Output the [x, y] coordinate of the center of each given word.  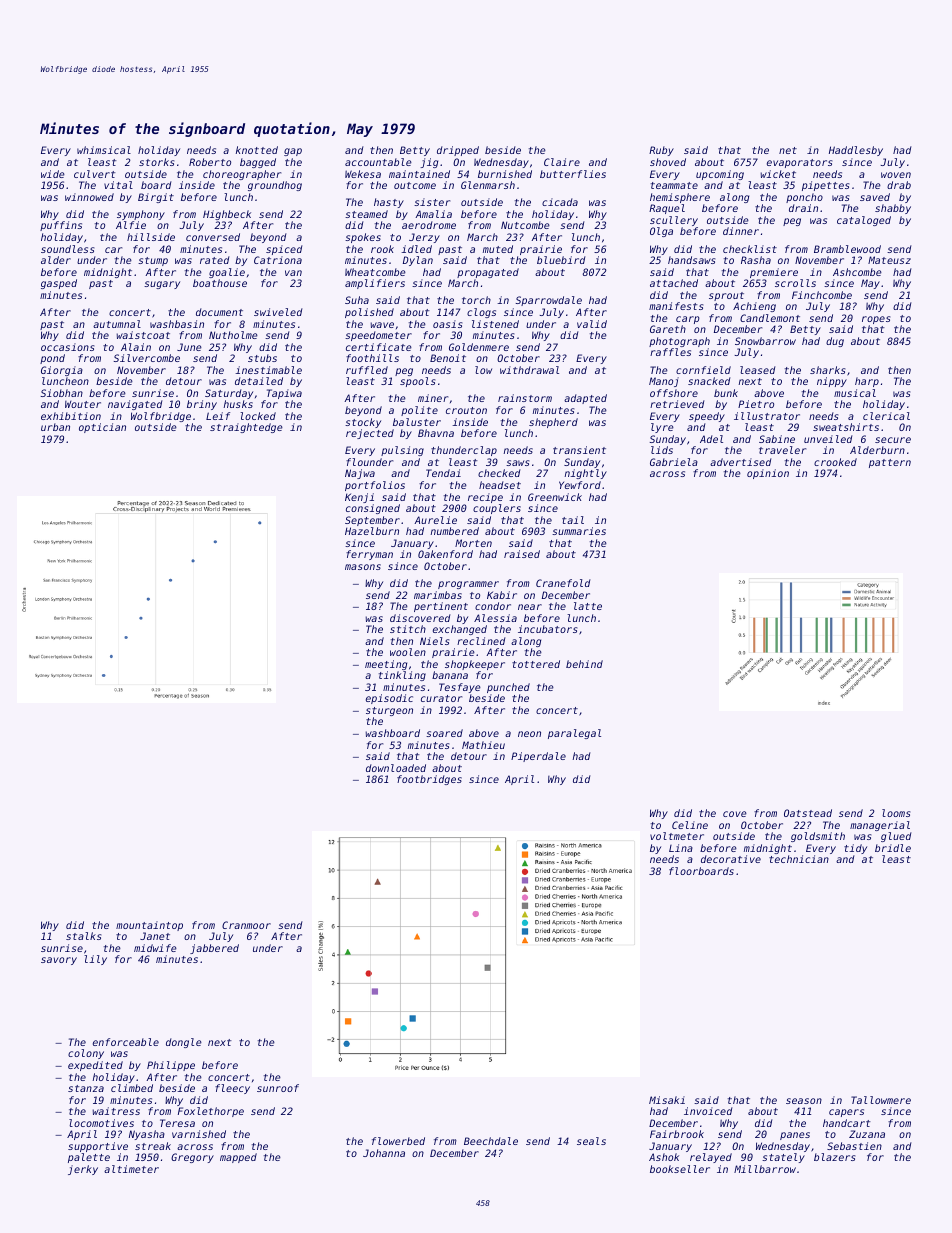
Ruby [661, 151]
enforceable [126, 1042]
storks [156, 162]
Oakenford [445, 554]
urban [55, 427]
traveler [782, 450]
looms [896, 813]
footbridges [429, 780]
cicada [560, 202]
